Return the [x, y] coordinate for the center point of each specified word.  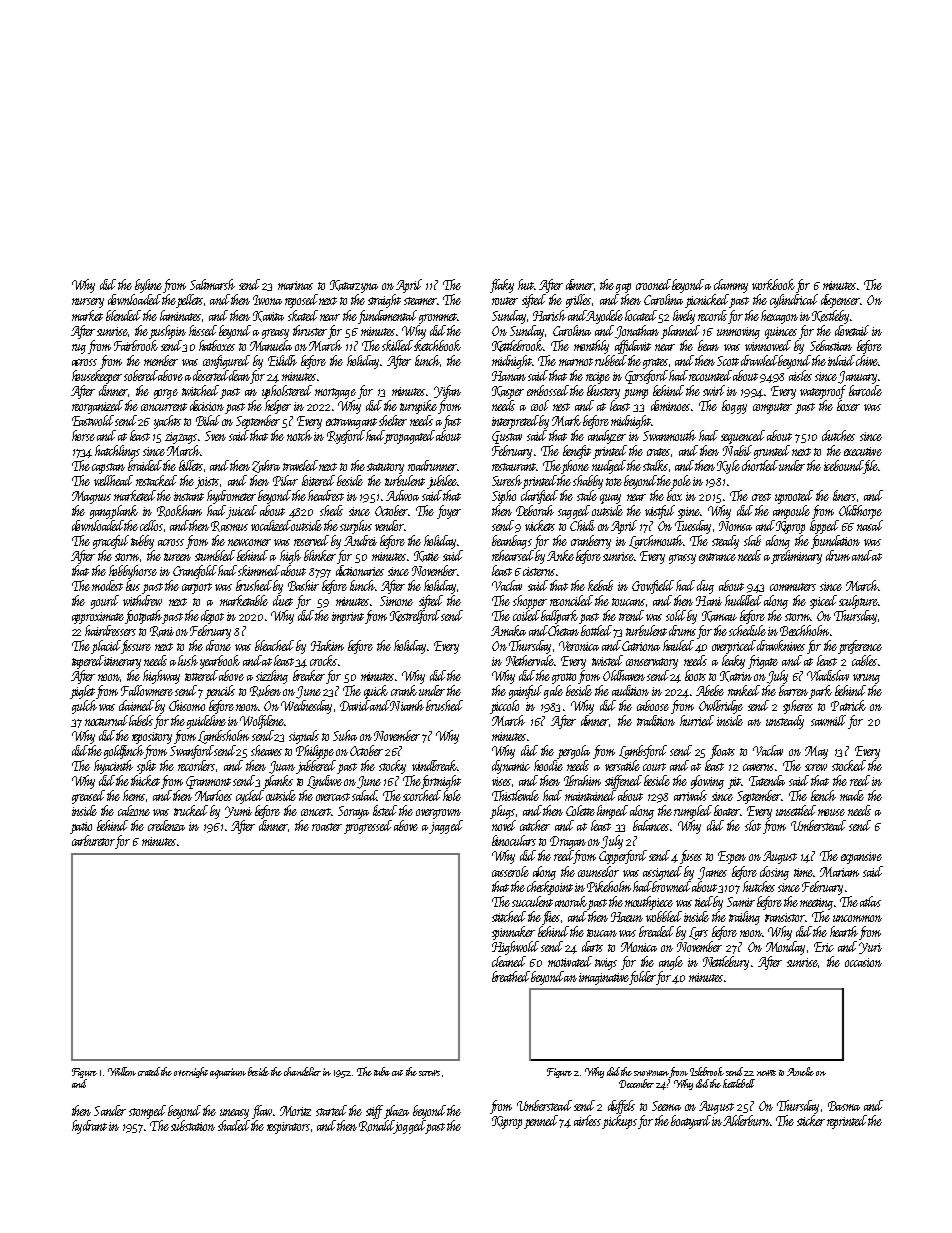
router [505, 301]
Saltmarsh [212, 284]
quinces [781, 333]
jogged [409, 1127]
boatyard [691, 1122]
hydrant [89, 1127]
